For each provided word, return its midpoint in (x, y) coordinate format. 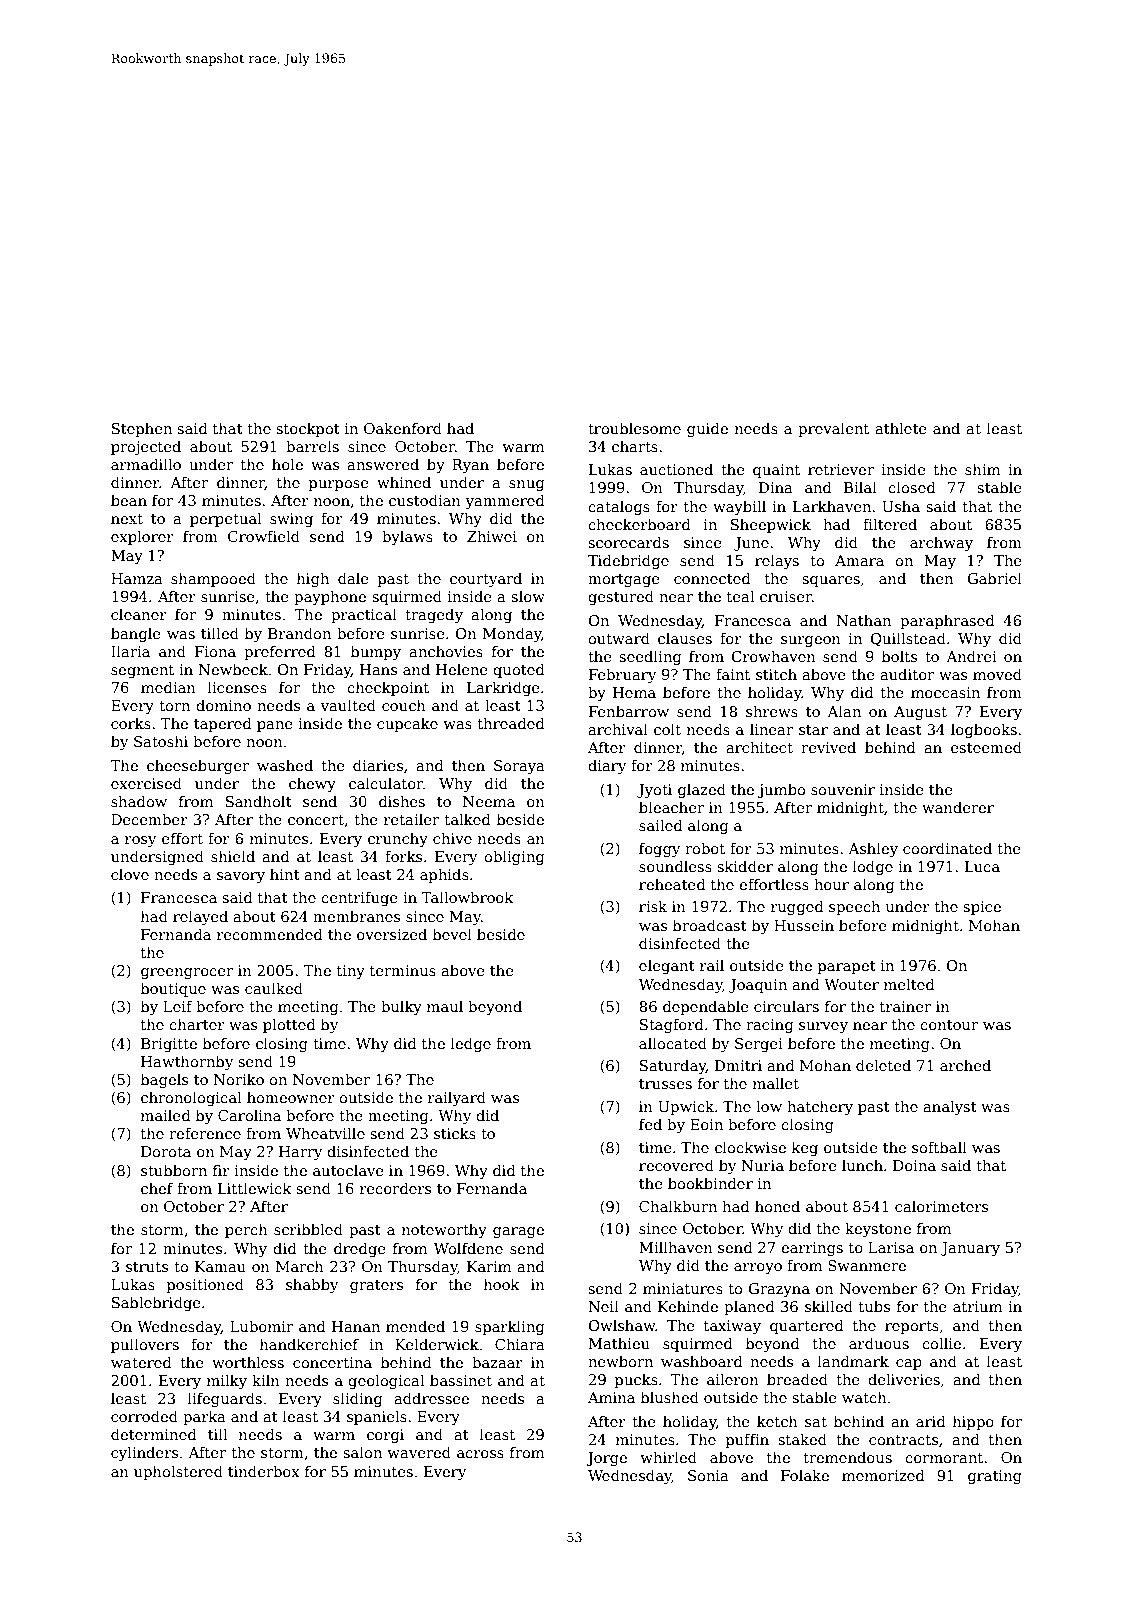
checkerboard (639, 524)
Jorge (606, 1459)
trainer (905, 1006)
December (149, 819)
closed (912, 487)
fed (650, 1124)
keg (805, 1148)
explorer (142, 537)
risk (653, 906)
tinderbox (264, 1471)
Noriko (239, 1079)
